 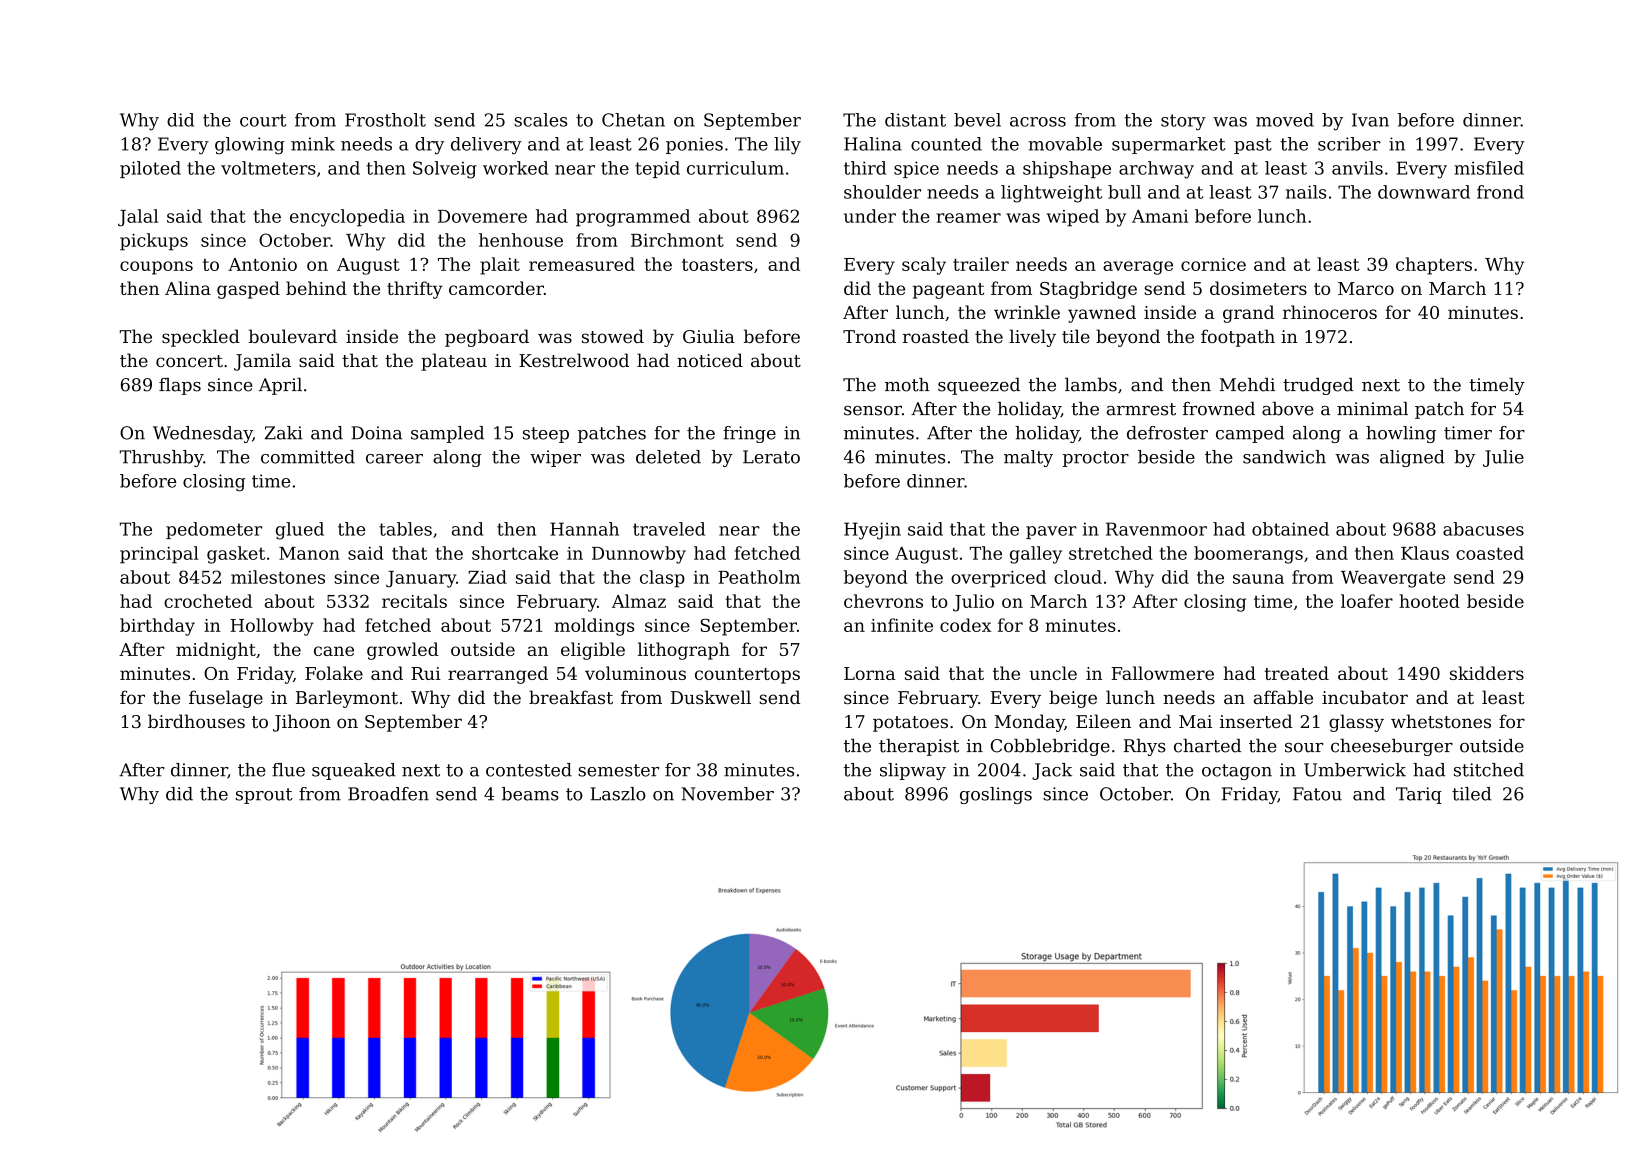 What do you see at coordinates (749, 434) in the image?
I see `fringe` at bounding box center [749, 434].
